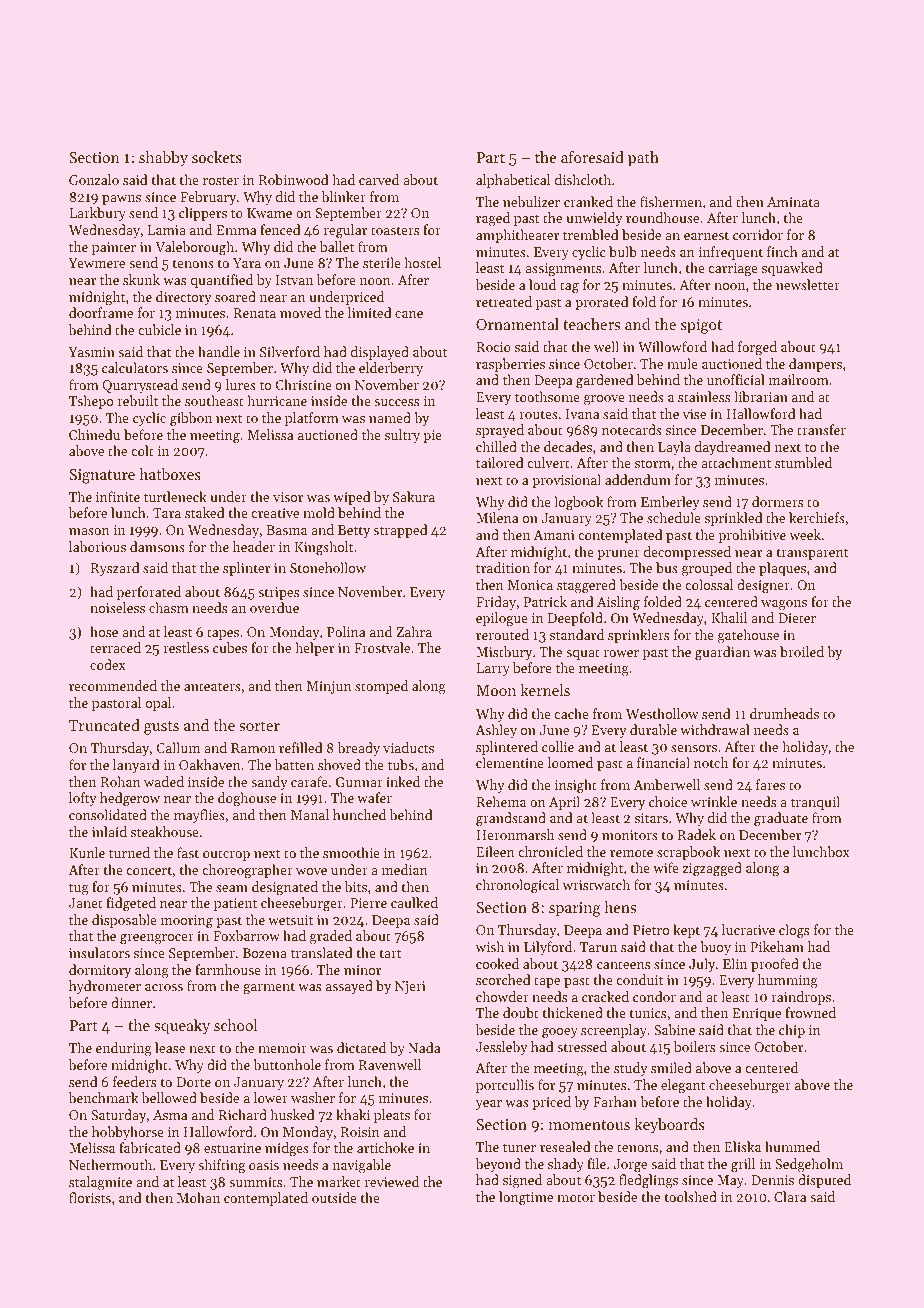 The width and height of the screenshot is (924, 1308). I want to click on dampers, so click(815, 365).
